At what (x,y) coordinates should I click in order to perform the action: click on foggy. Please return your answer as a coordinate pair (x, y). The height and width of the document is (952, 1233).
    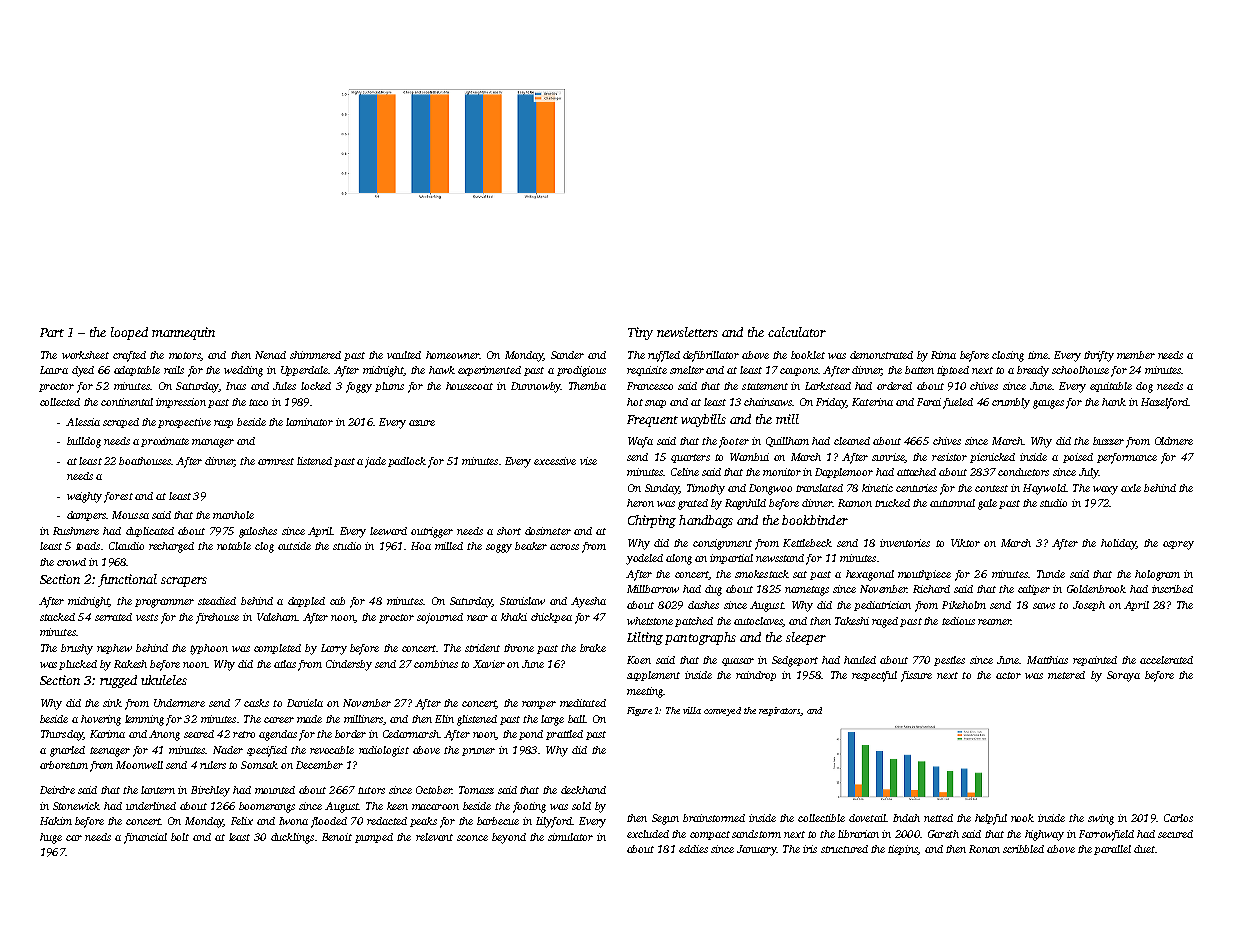
    Looking at the image, I should click on (359, 387).
